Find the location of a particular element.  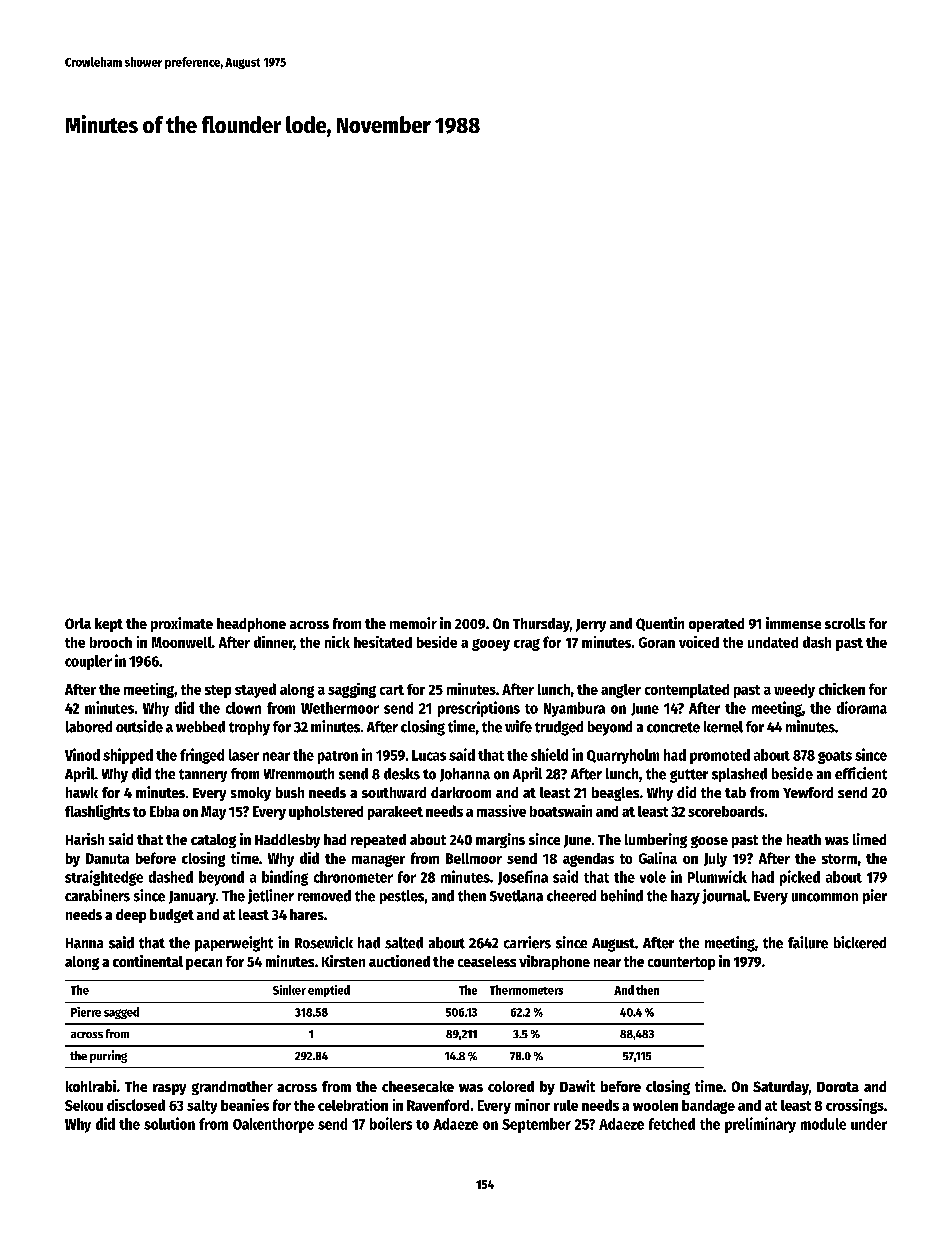

gooey is located at coordinates (491, 645).
